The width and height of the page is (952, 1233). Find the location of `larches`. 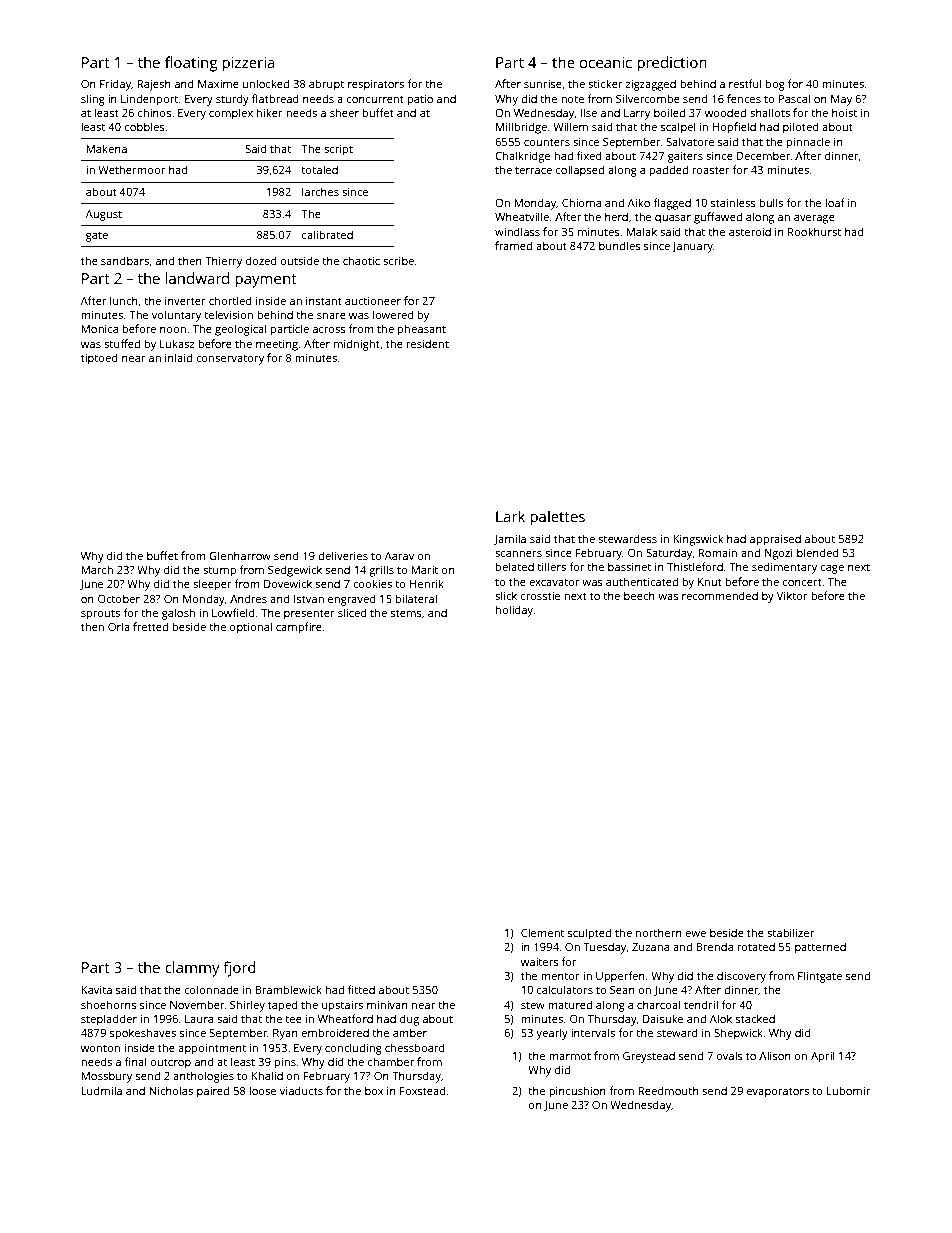

larches is located at coordinates (320, 191).
